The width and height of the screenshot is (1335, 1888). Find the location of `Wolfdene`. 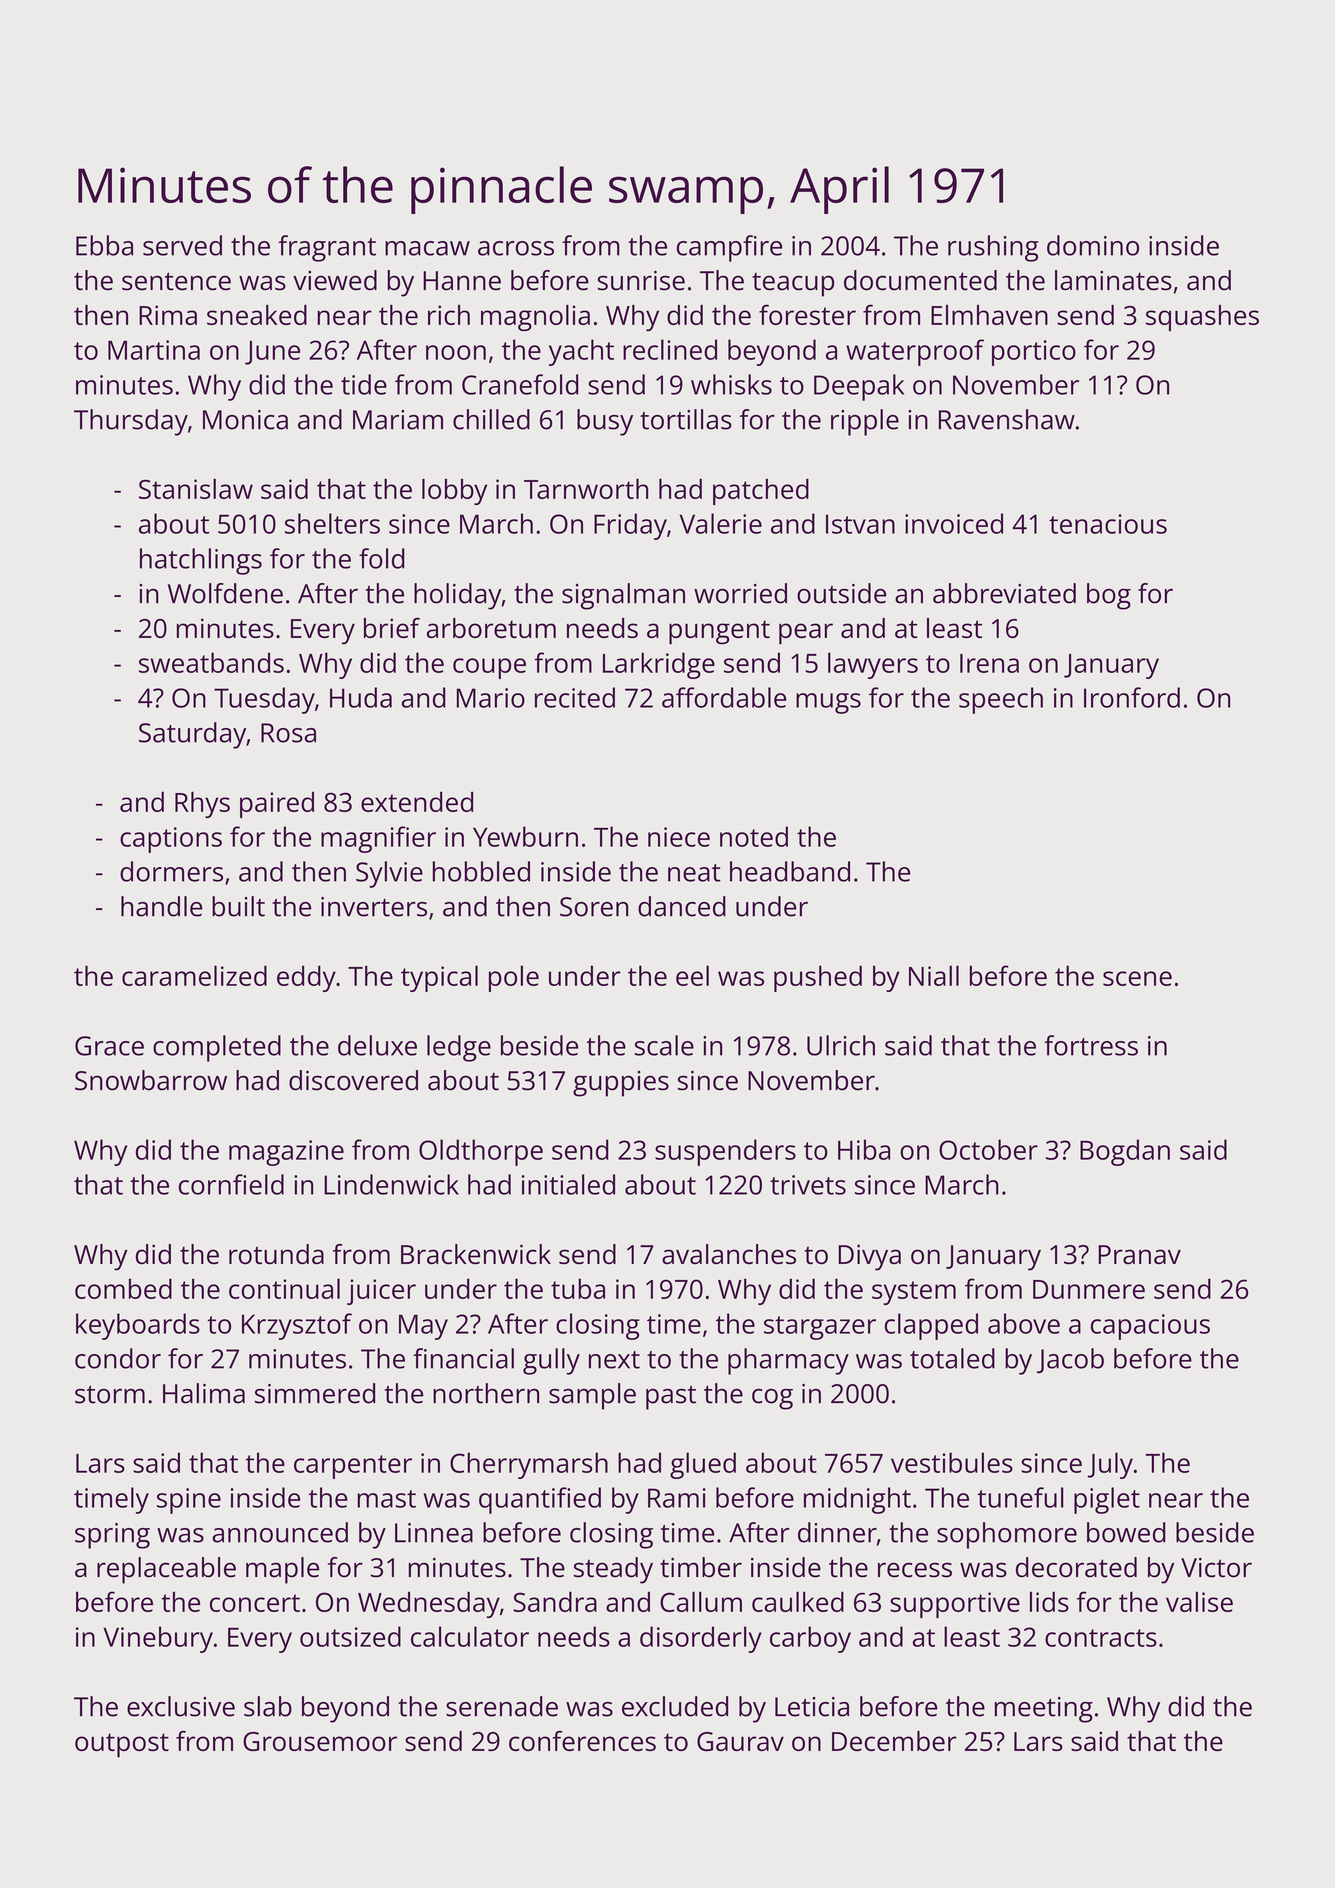

Wolfdene is located at coordinates (225, 593).
